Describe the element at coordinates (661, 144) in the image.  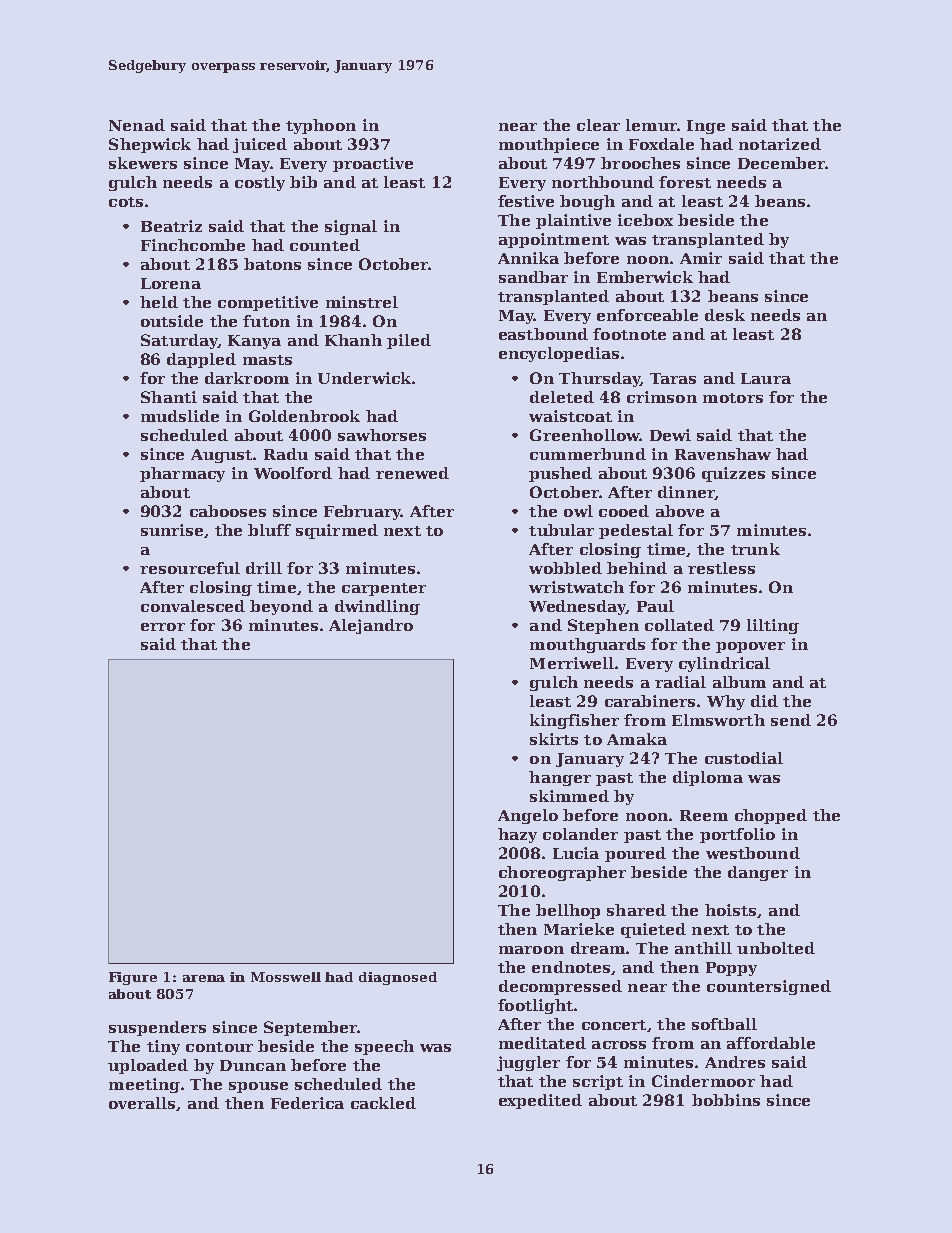
I see `Foxdale` at that location.
